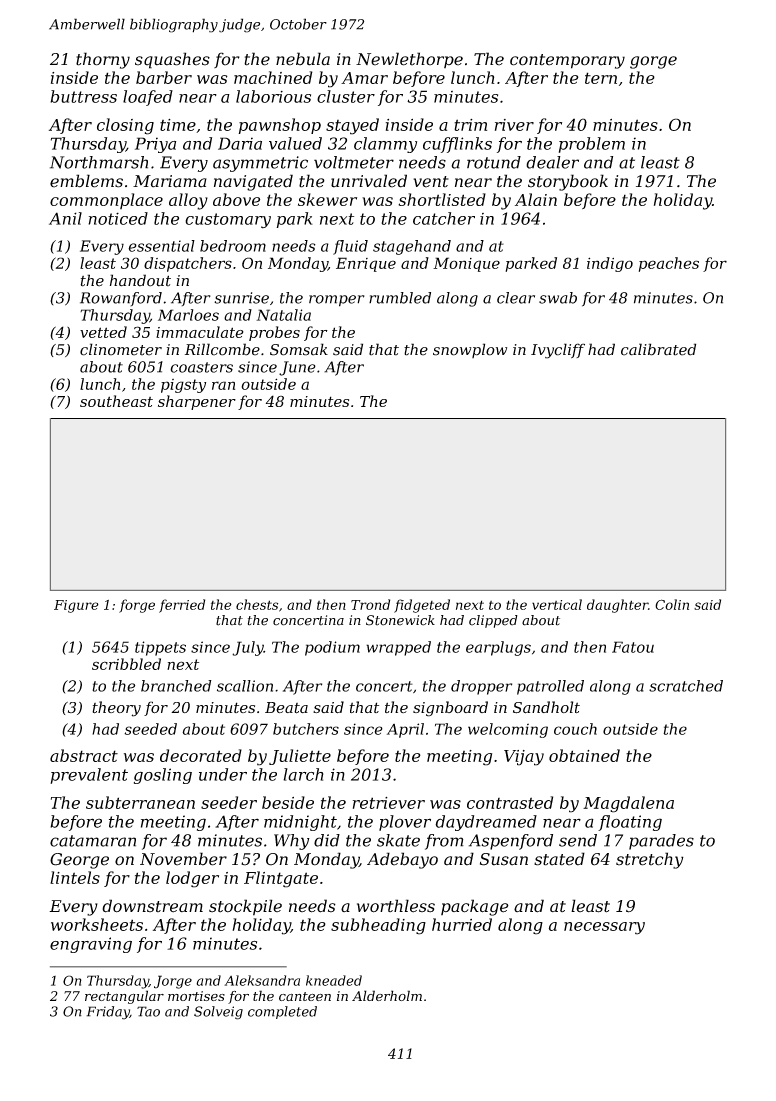 This screenshot has height=1101, width=776. What do you see at coordinates (661, 842) in the screenshot?
I see `parades` at bounding box center [661, 842].
